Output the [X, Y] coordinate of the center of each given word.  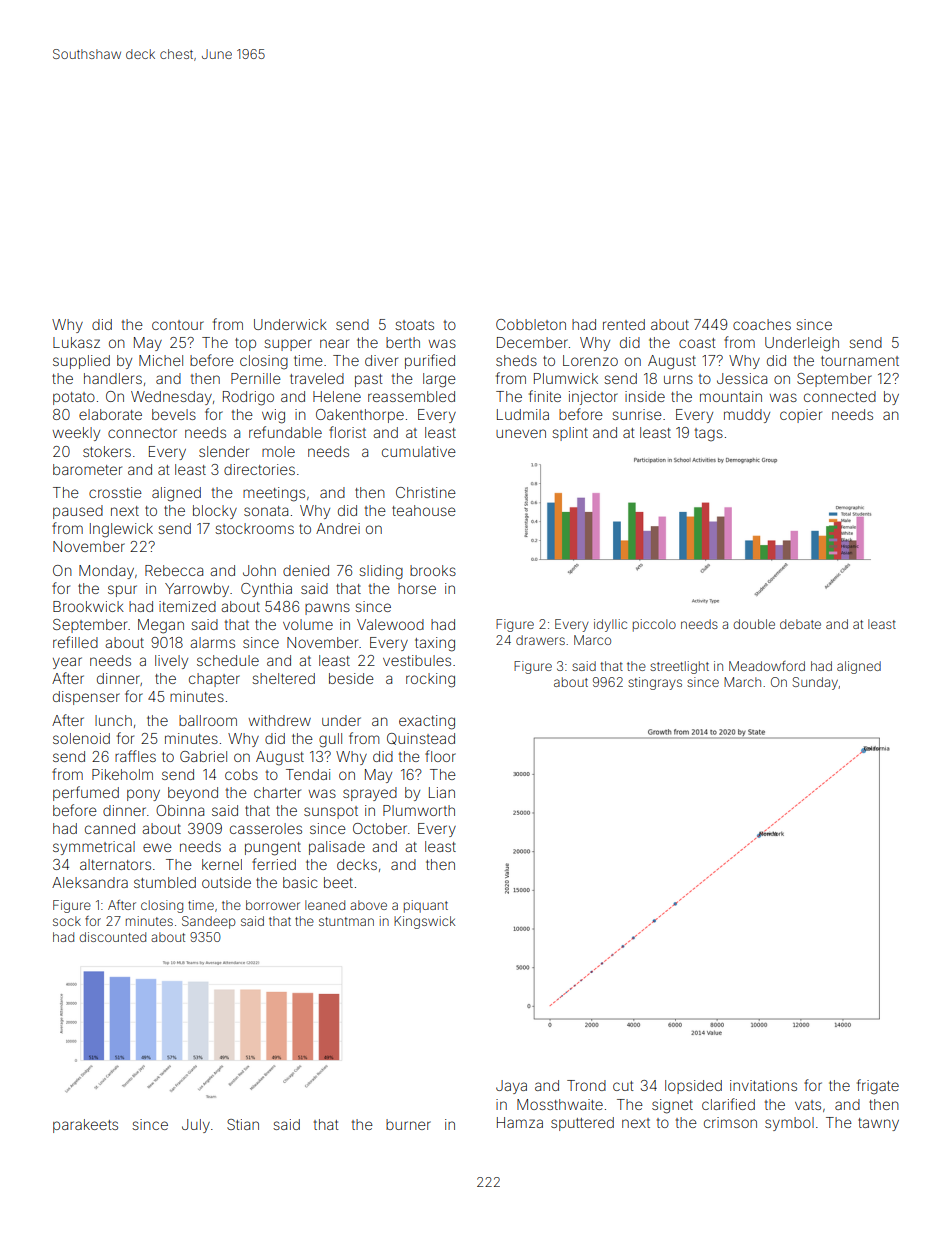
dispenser [86, 698]
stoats [414, 325]
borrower [273, 905]
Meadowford [767, 666]
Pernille [256, 378]
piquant [426, 906]
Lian [442, 792]
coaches [762, 324]
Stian [243, 1124]
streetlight [679, 667]
